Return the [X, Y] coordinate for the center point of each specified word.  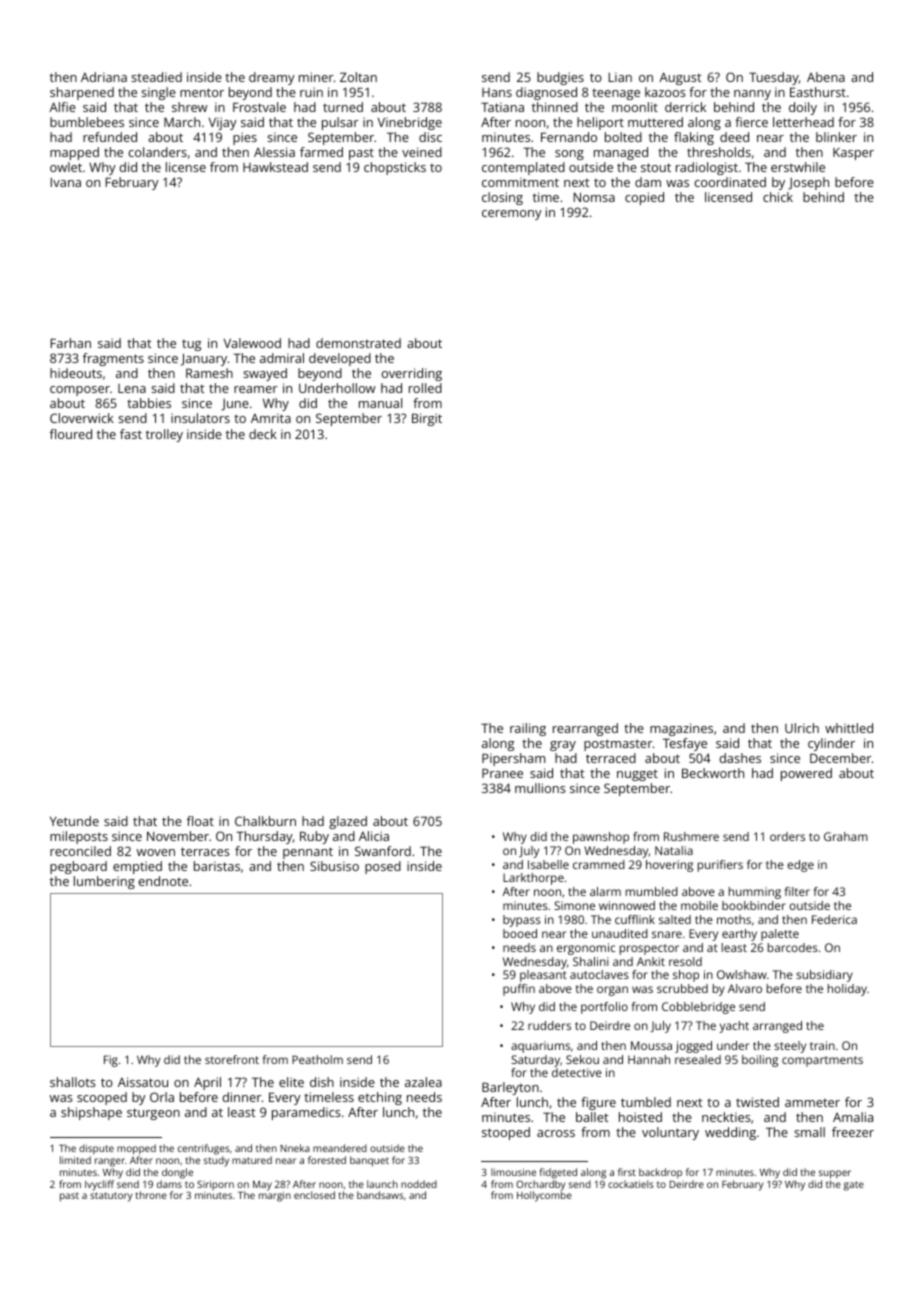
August [680, 78]
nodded [419, 1184]
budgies [560, 78]
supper [835, 1174]
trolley [164, 435]
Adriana [104, 77]
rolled [425, 388]
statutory [111, 1197]
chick [778, 197]
